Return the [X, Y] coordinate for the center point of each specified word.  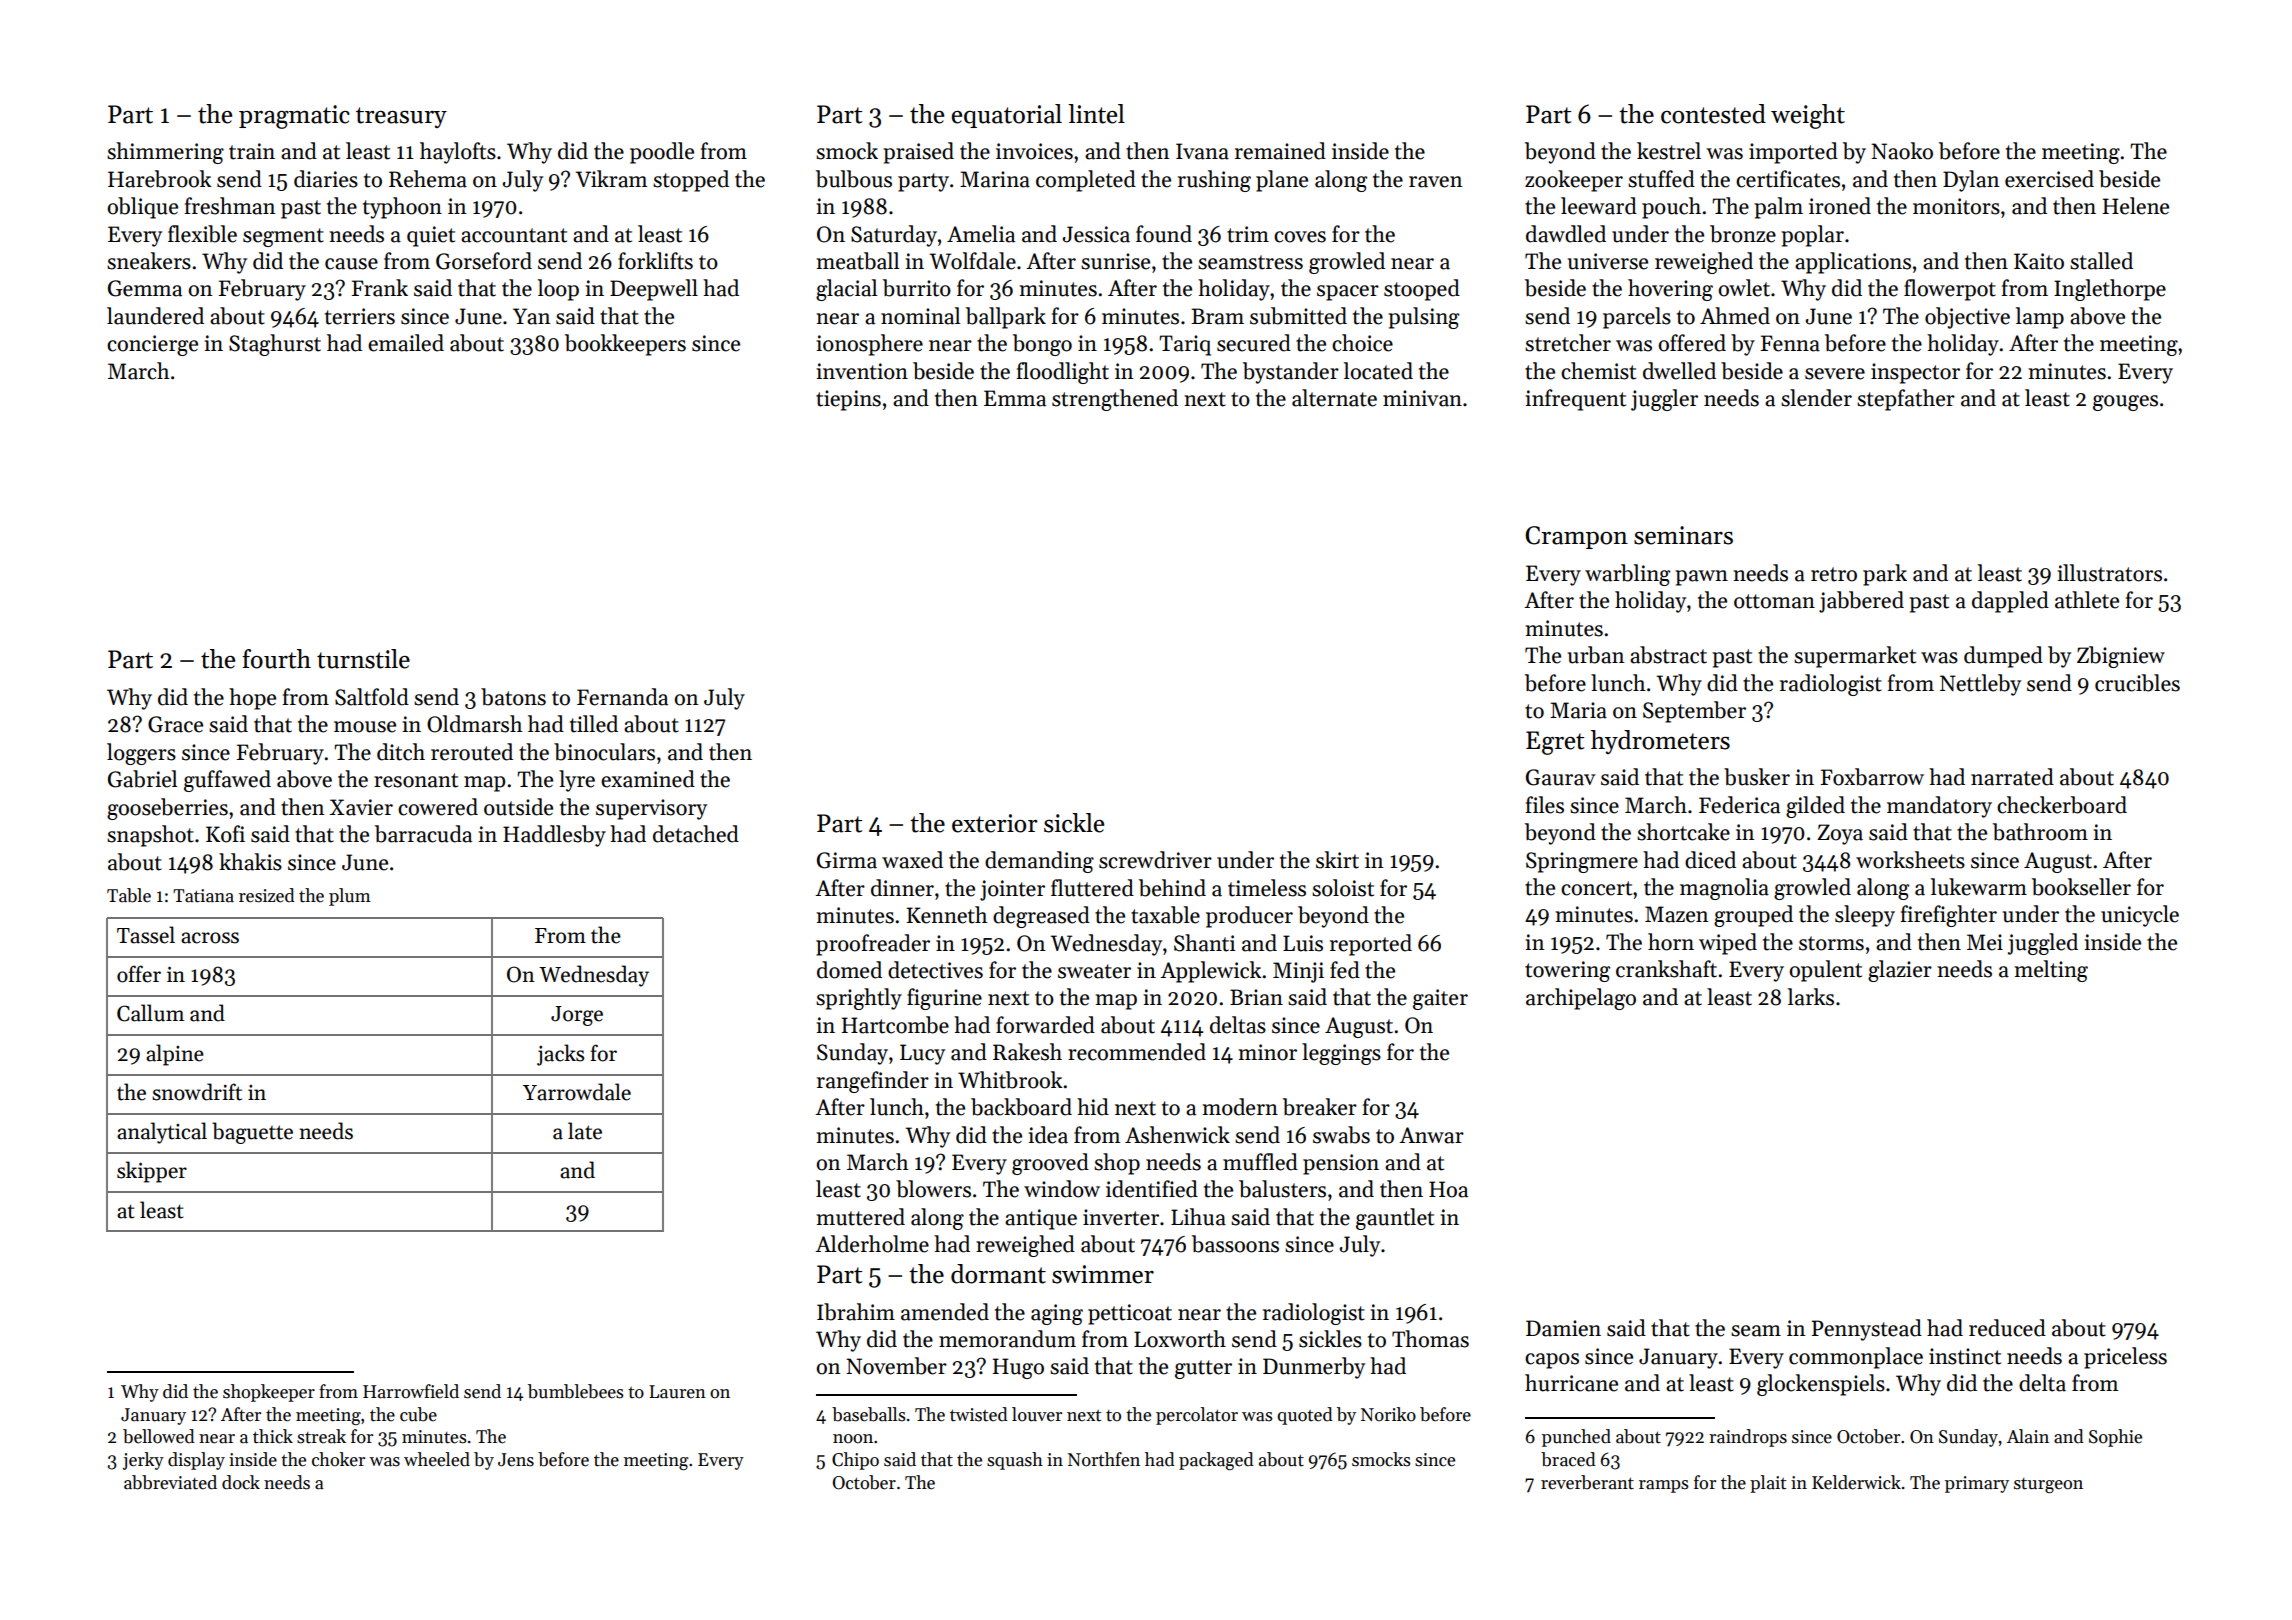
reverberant [1587, 1482]
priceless [2125, 1358]
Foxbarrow [1872, 777]
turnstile [363, 659]
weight [1808, 116]
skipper [152, 1172]
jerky [143, 1461]
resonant [416, 780]
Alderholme [872, 1244]
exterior [995, 823]
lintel [1096, 114]
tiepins [848, 400]
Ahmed [1735, 316]
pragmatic [294, 117]
